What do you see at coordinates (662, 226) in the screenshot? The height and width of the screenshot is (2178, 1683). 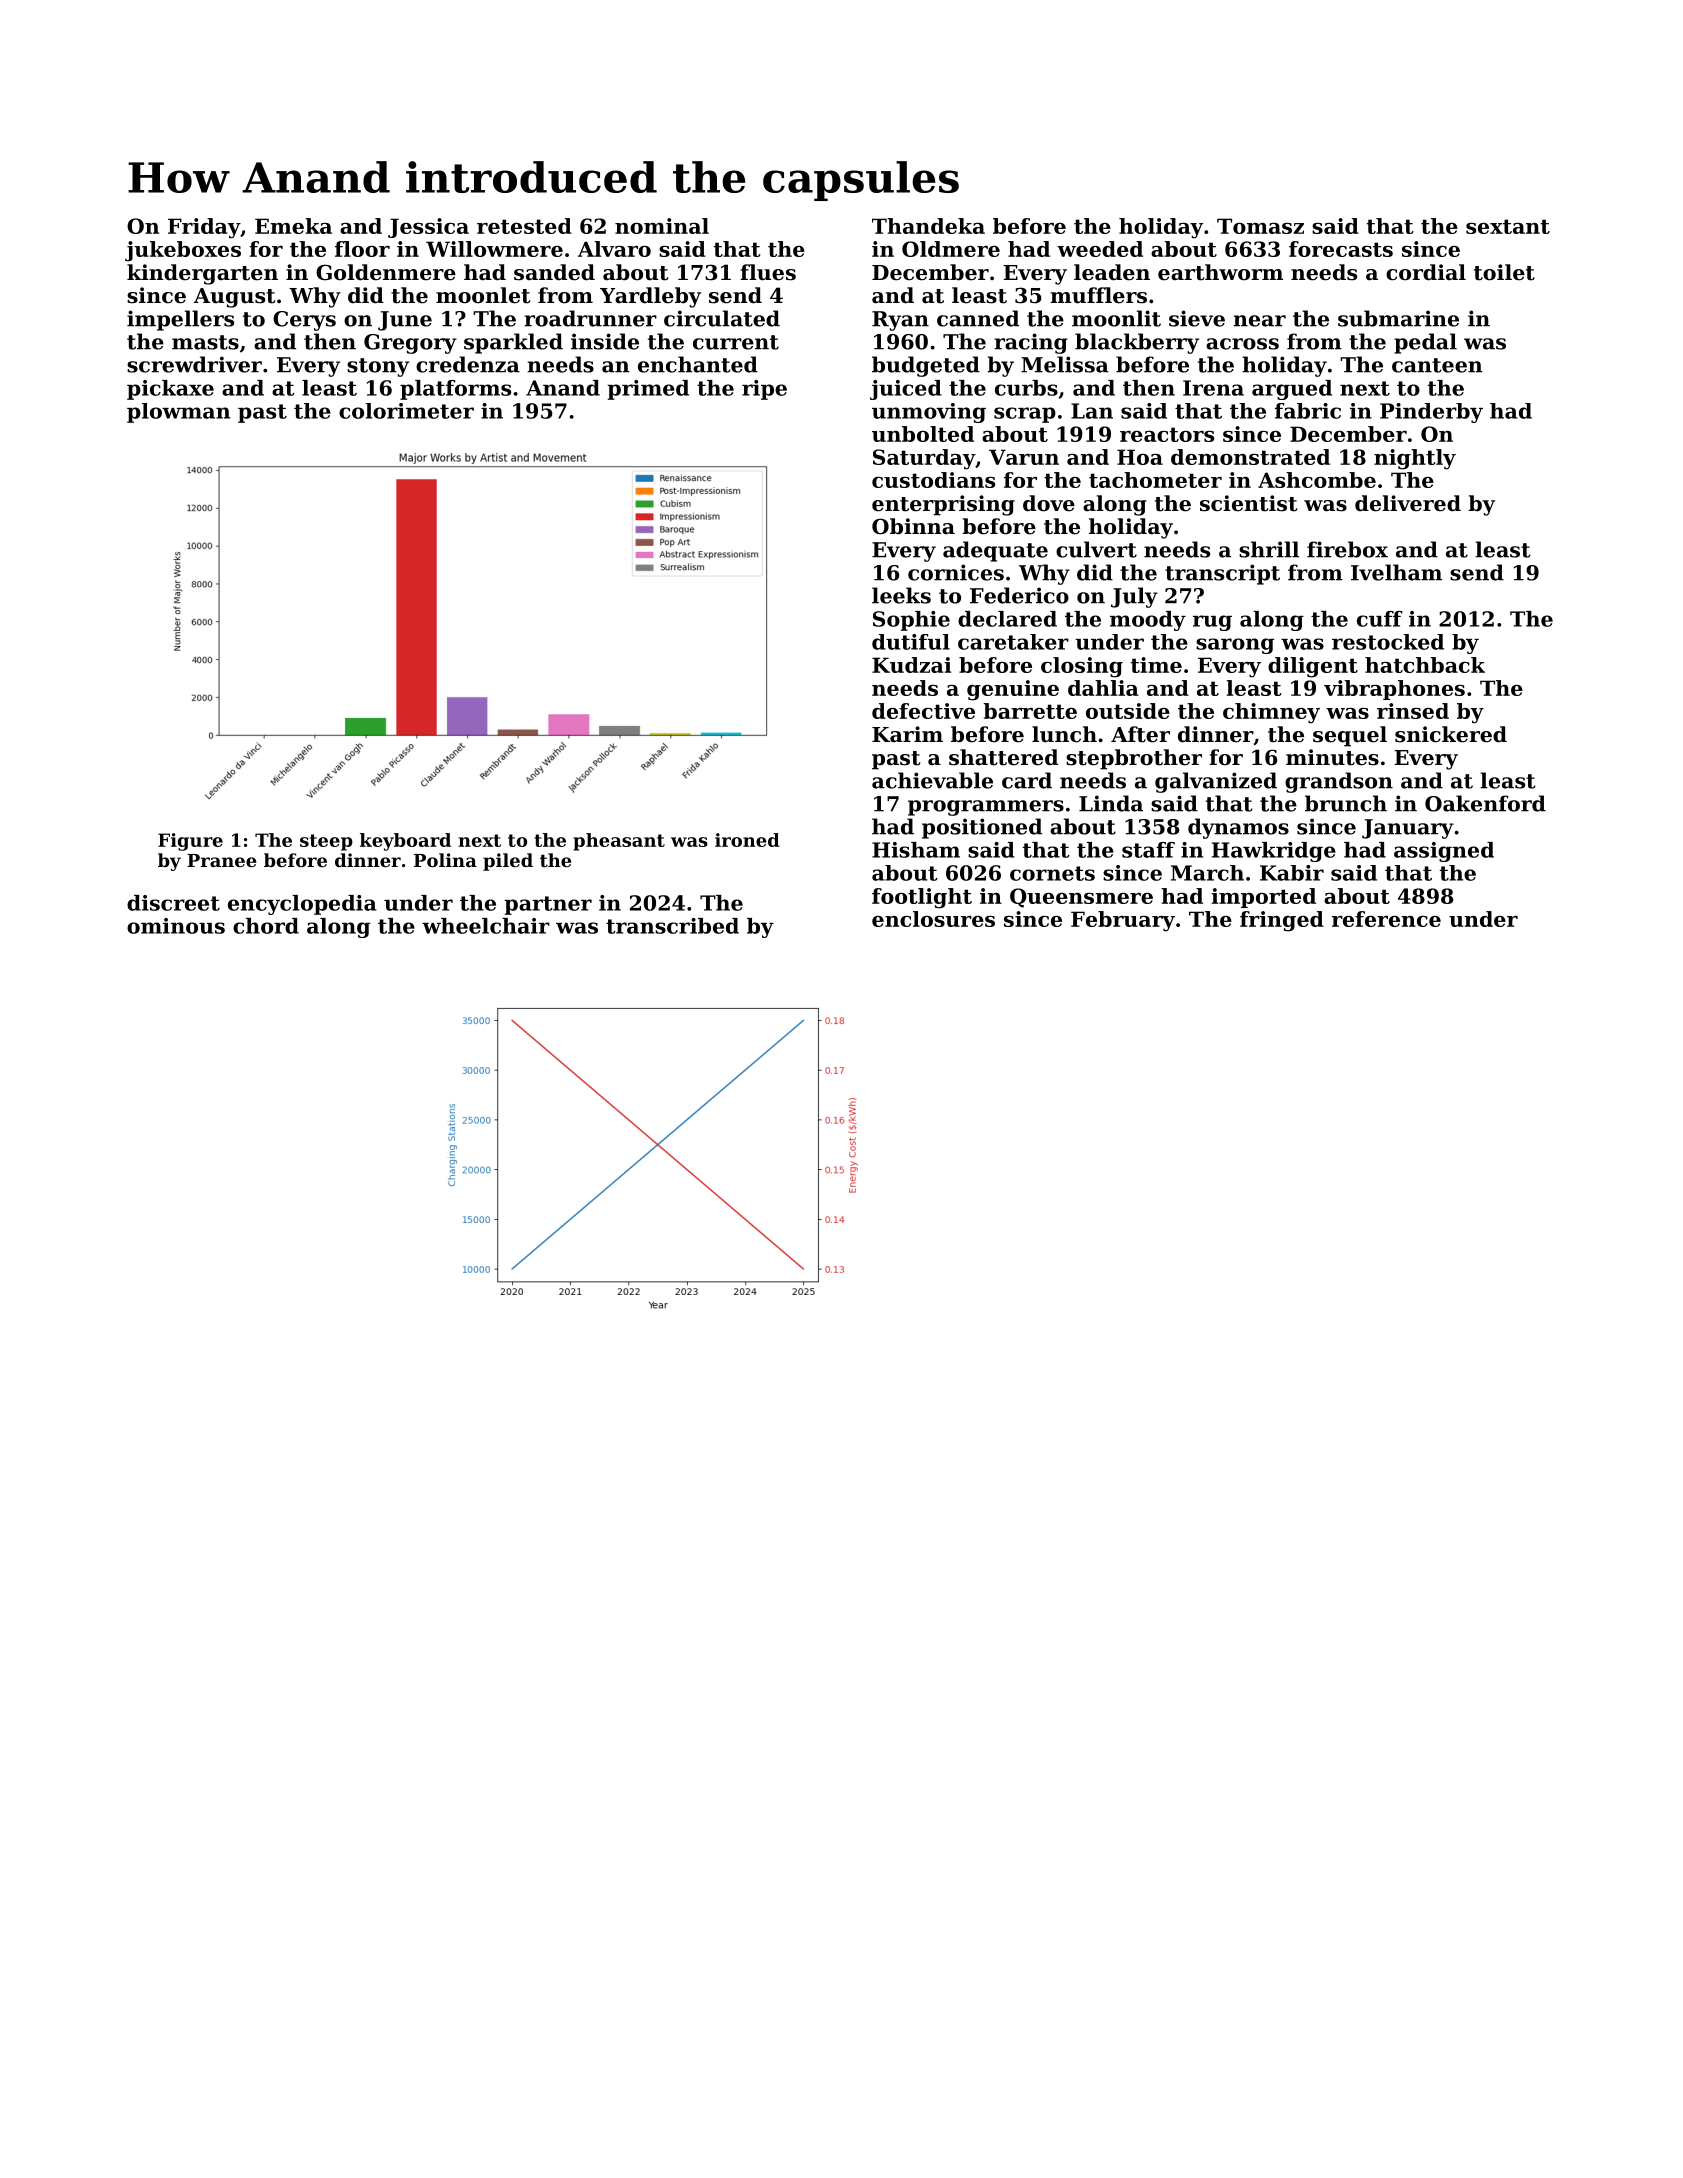 I see `nominal` at bounding box center [662, 226].
